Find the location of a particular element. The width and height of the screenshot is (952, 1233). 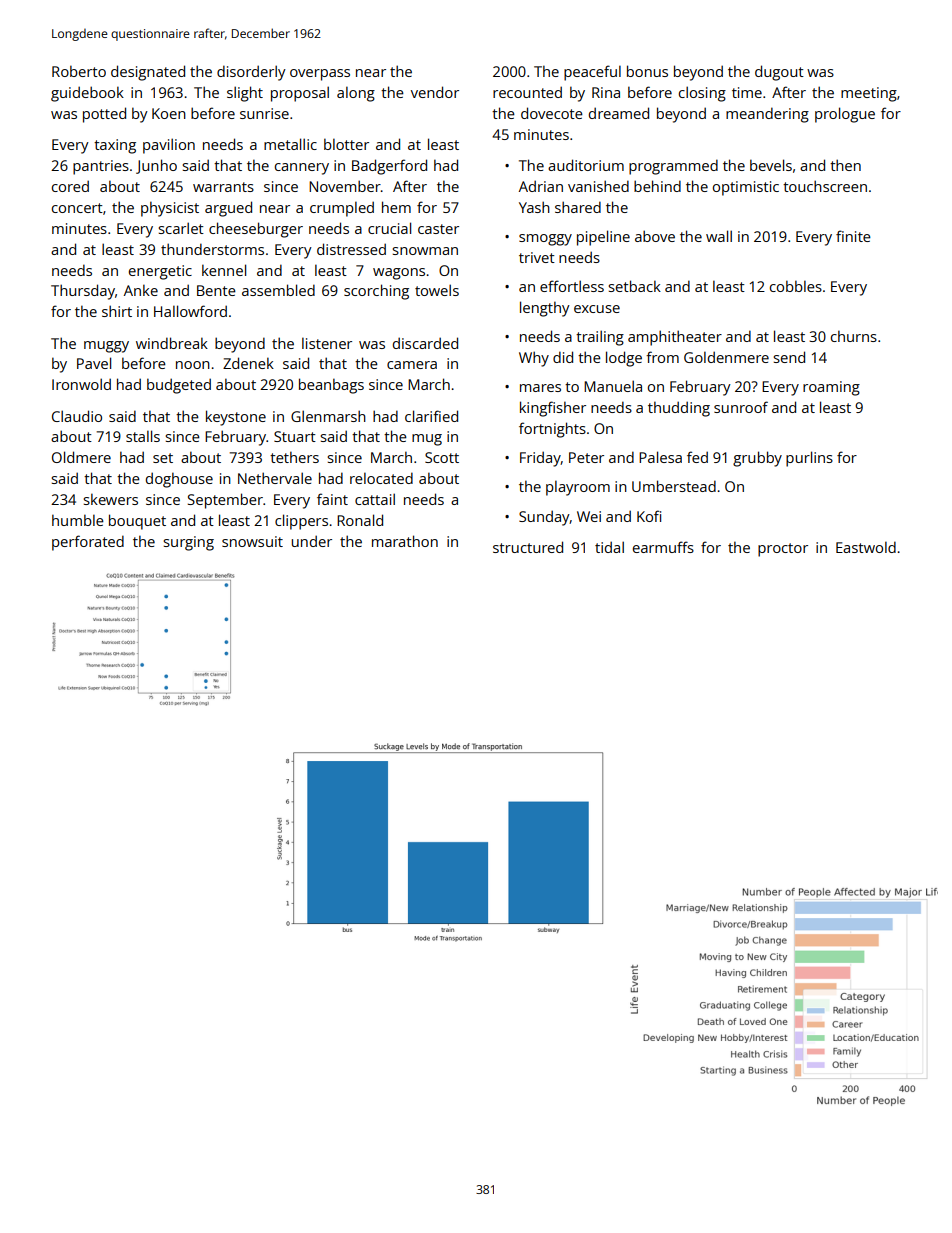

Why is located at coordinates (534, 359).
